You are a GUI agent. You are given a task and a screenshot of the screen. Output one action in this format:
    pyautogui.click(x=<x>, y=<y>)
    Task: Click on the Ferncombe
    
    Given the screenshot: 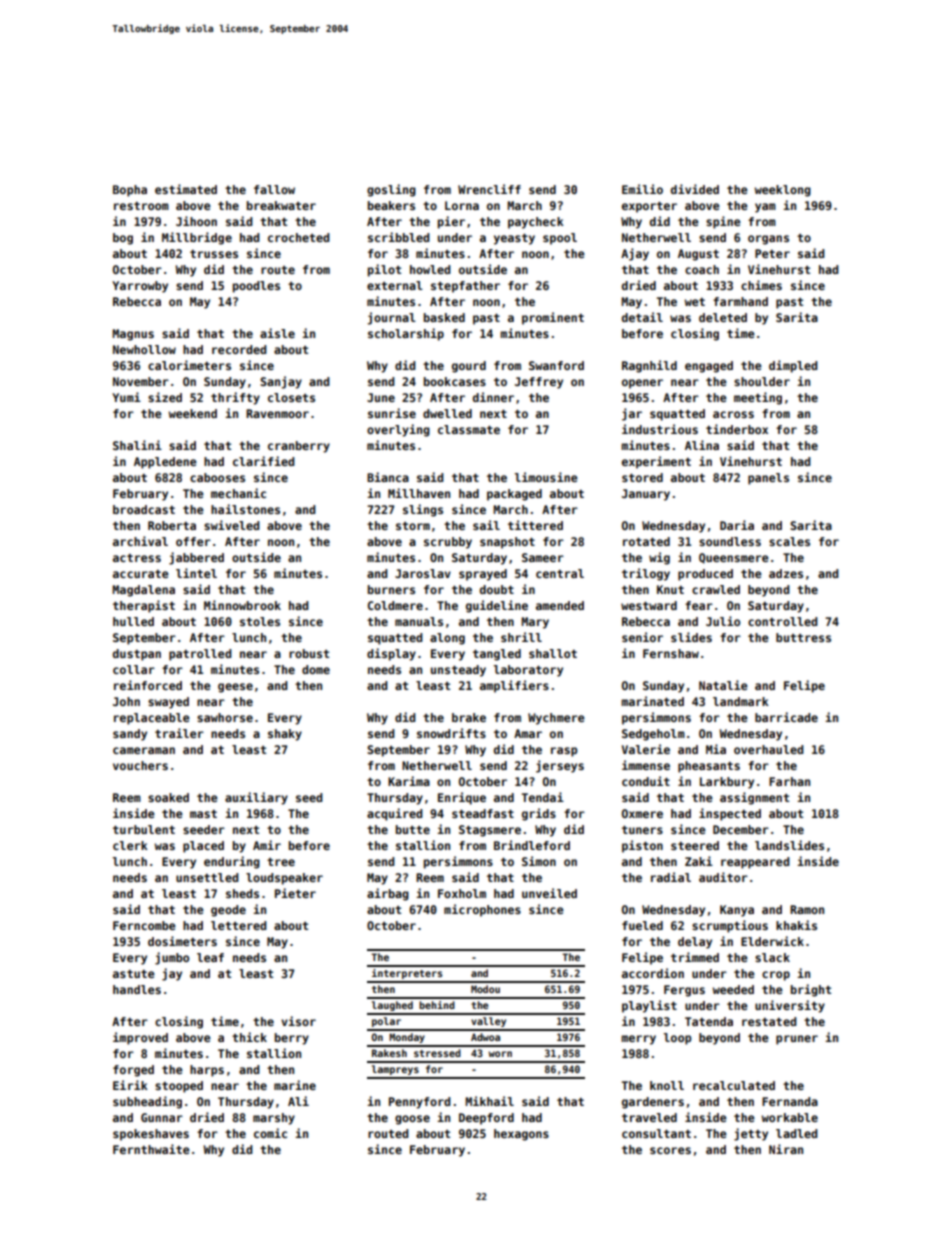 What is the action you would take?
    pyautogui.click(x=144, y=925)
